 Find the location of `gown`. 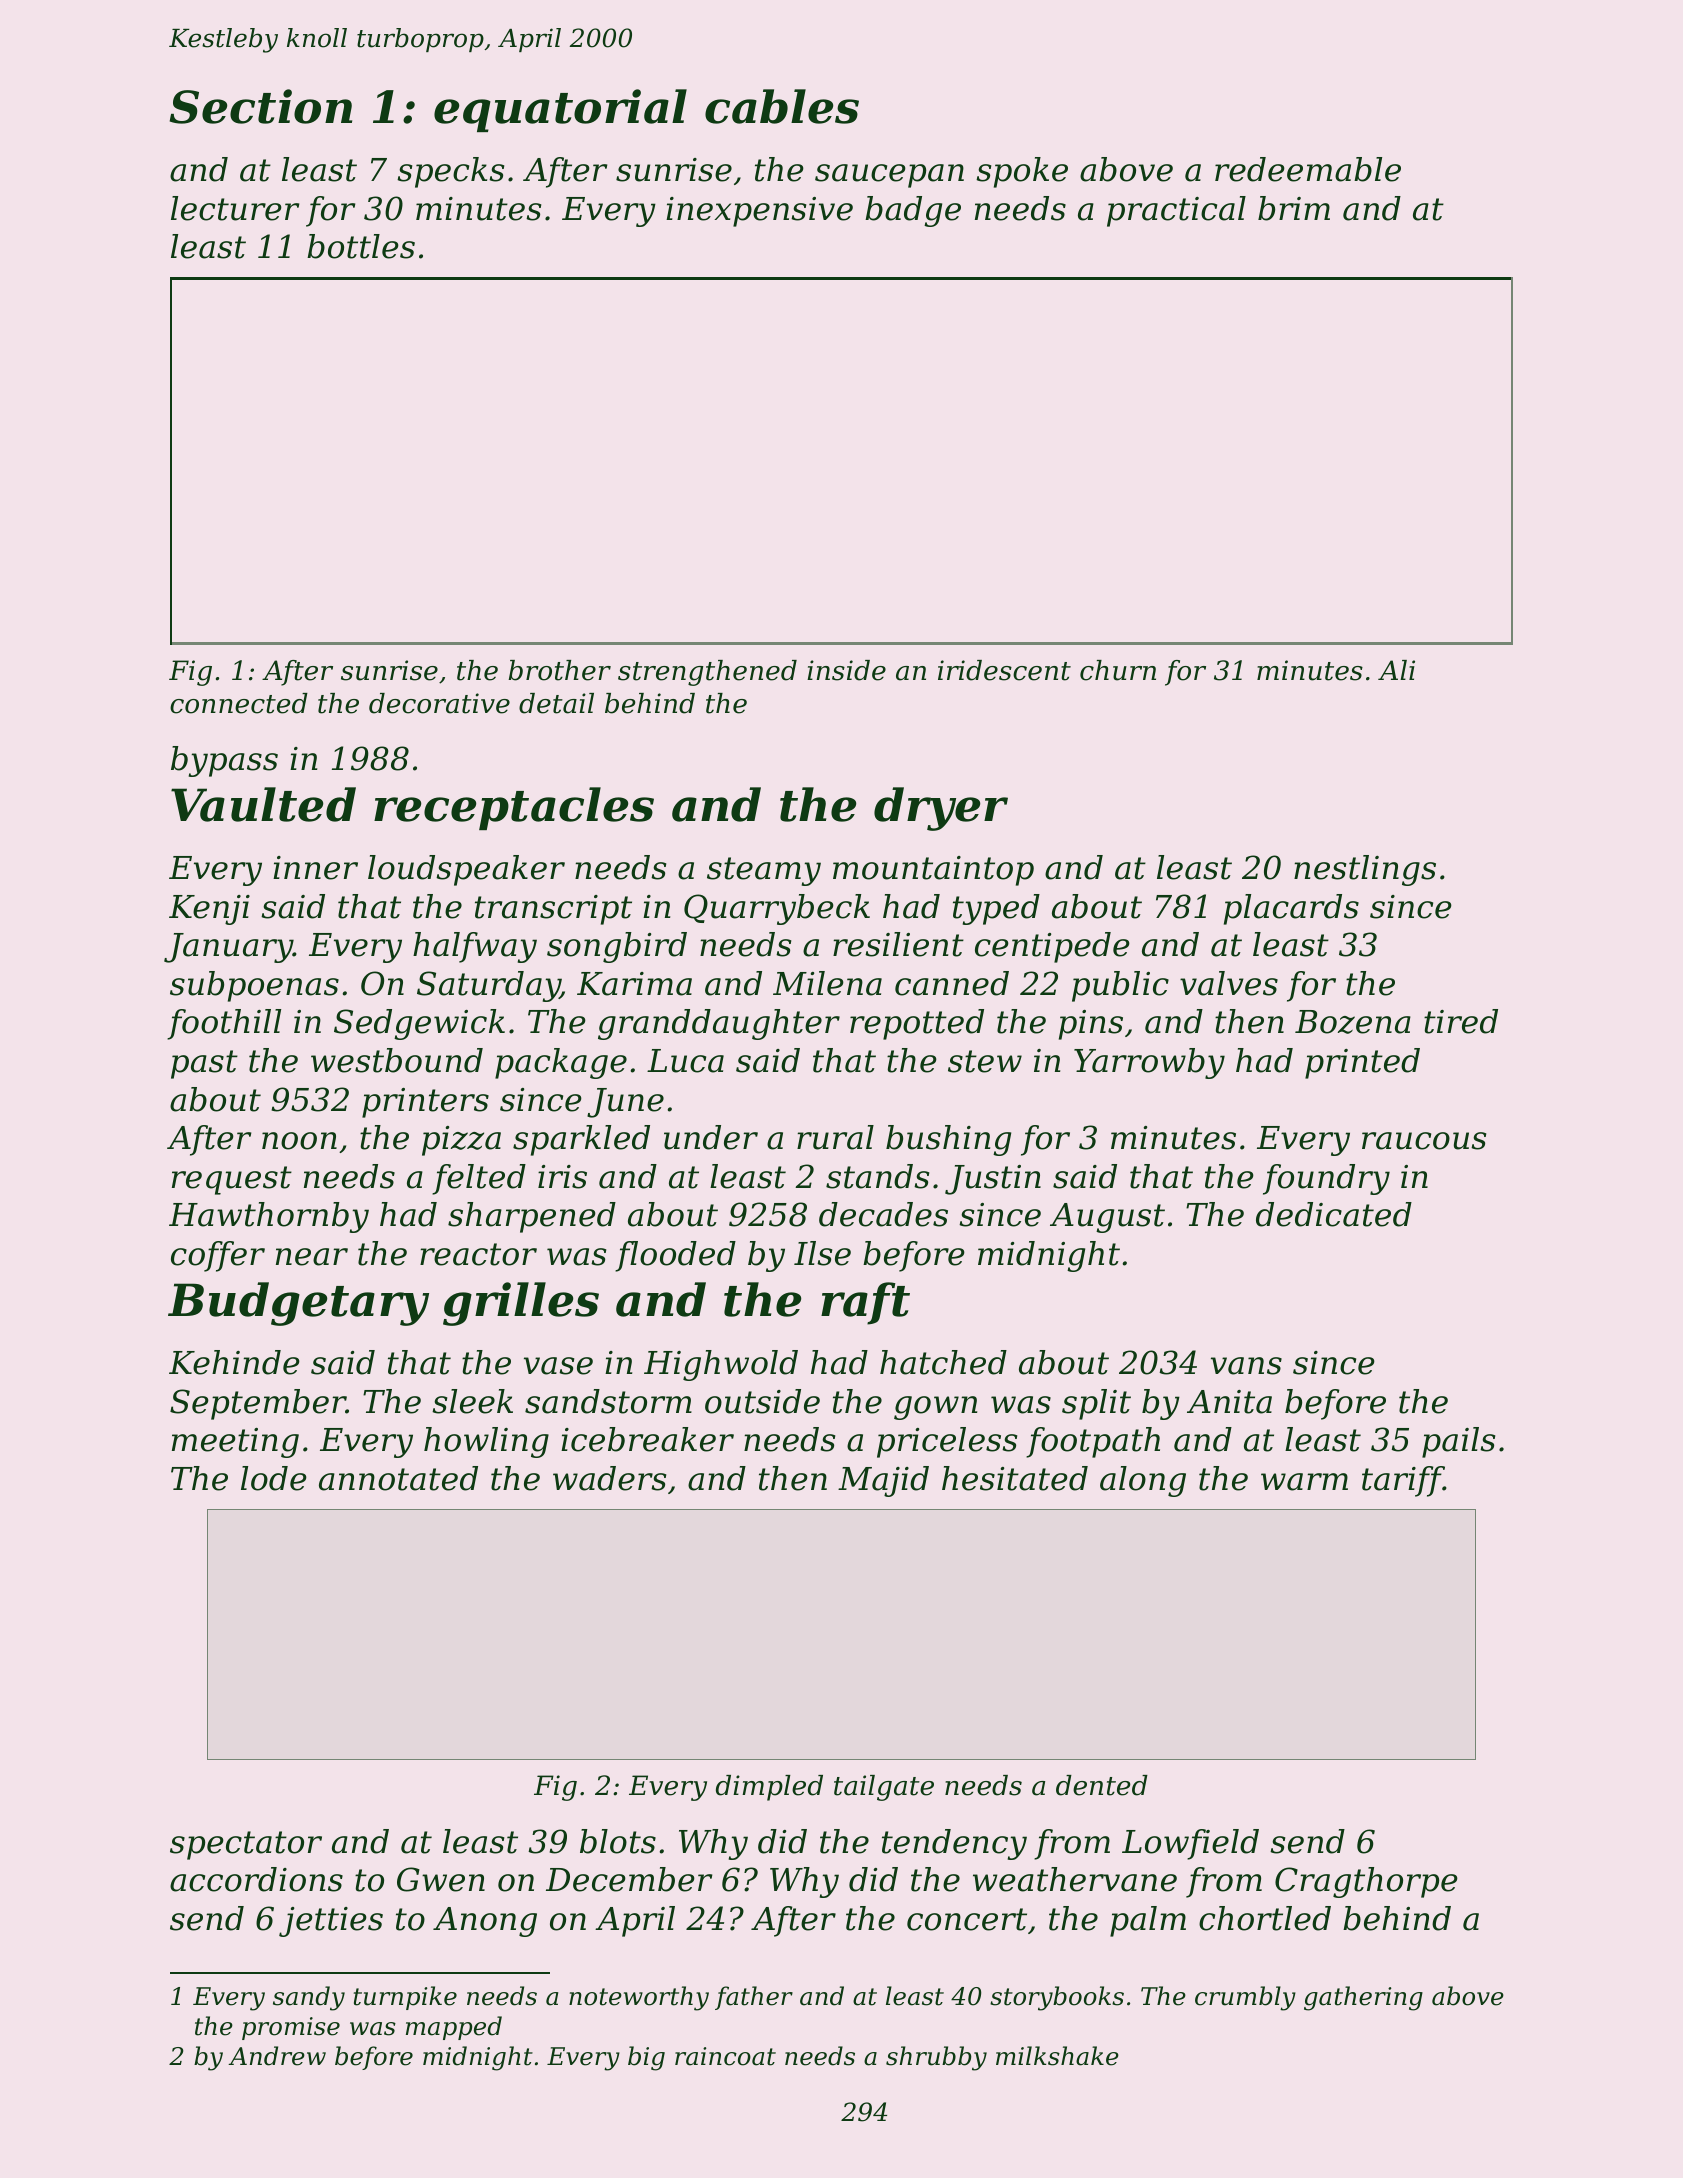

gown is located at coordinates (935, 1408).
